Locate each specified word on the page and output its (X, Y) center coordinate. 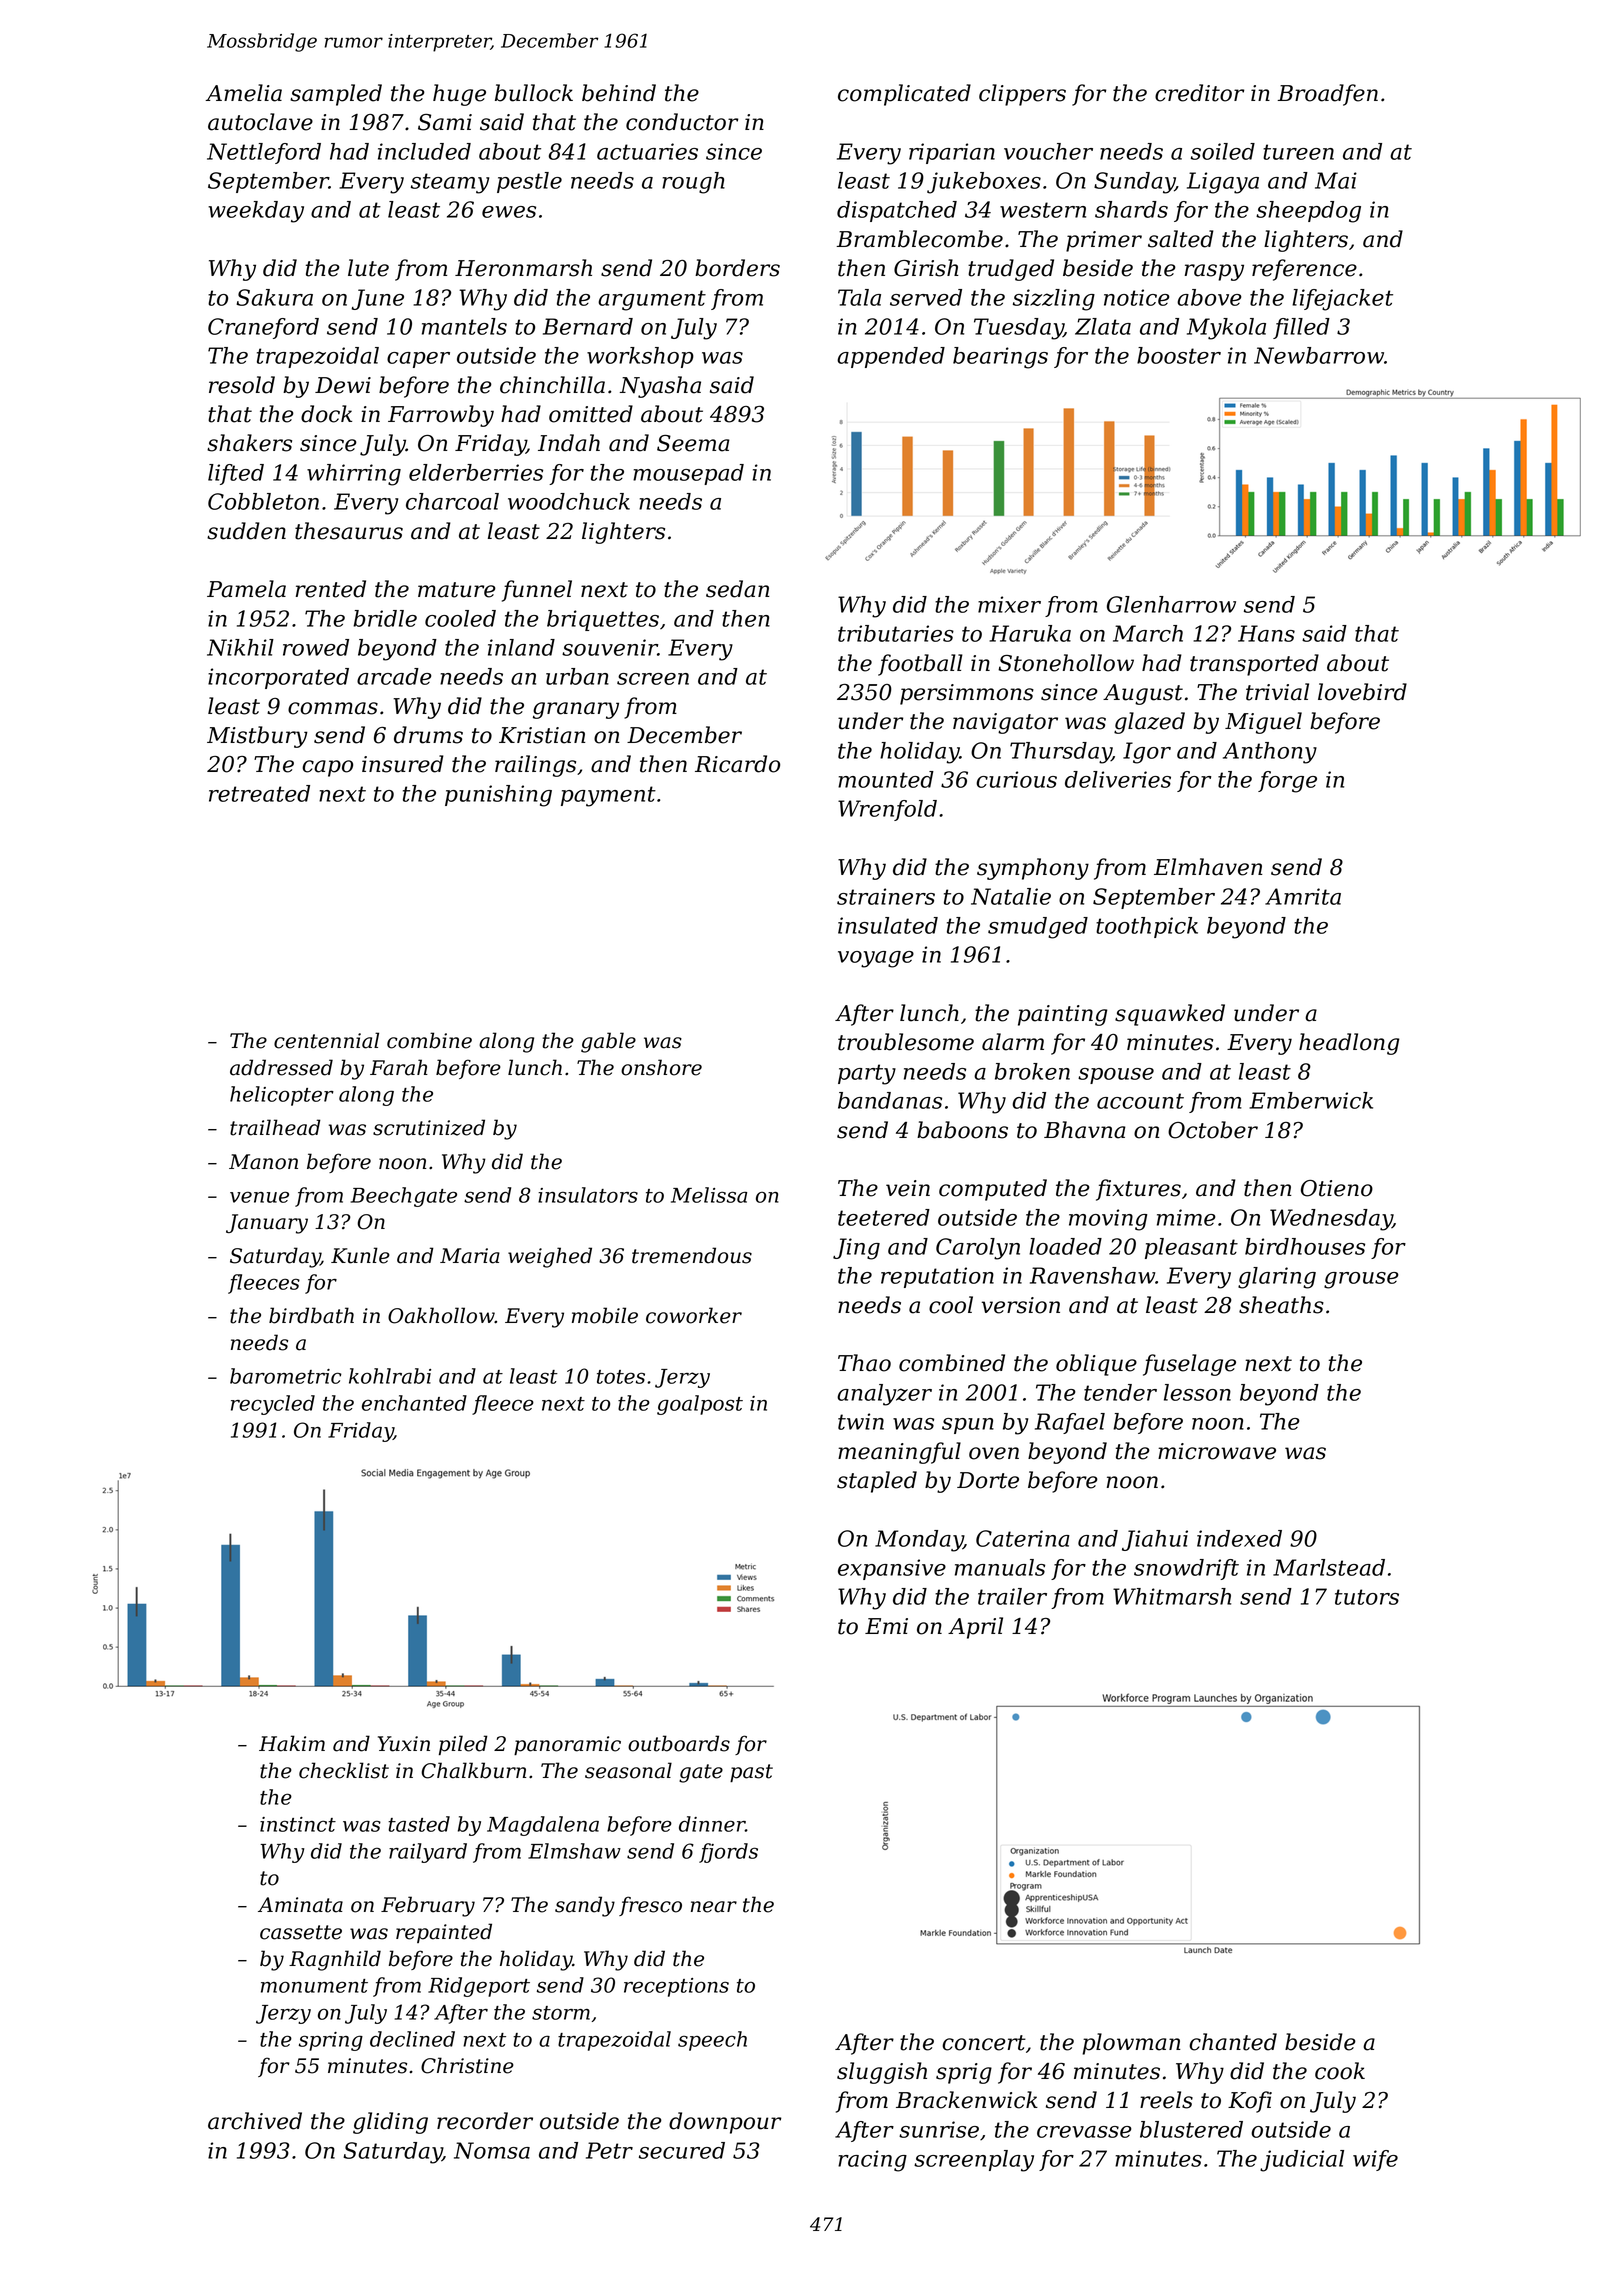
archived (255, 2121)
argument (652, 300)
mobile (605, 1315)
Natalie (1011, 896)
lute (368, 268)
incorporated (278, 678)
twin (861, 1421)
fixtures (1138, 1190)
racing (872, 2161)
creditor (1199, 93)
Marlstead (1329, 1567)
